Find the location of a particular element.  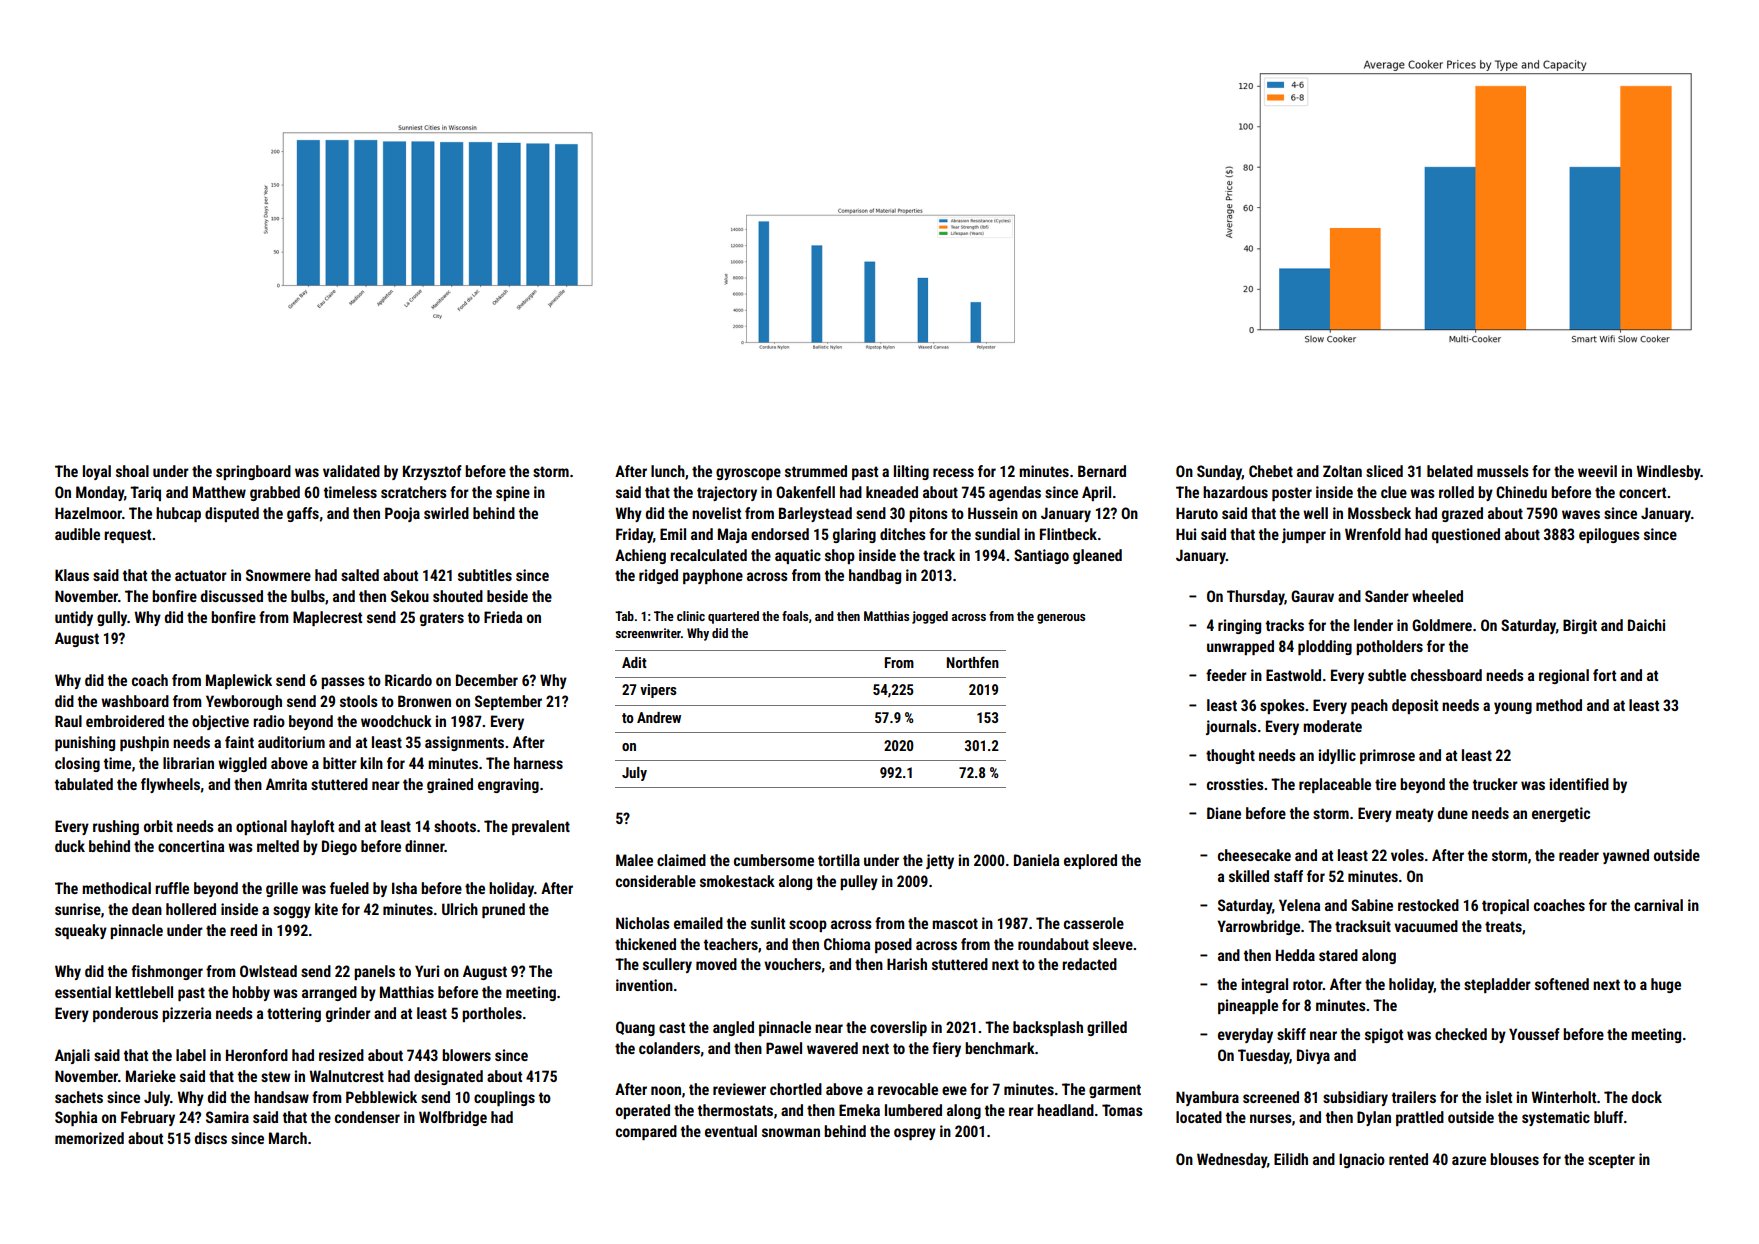

harness is located at coordinates (538, 763).
